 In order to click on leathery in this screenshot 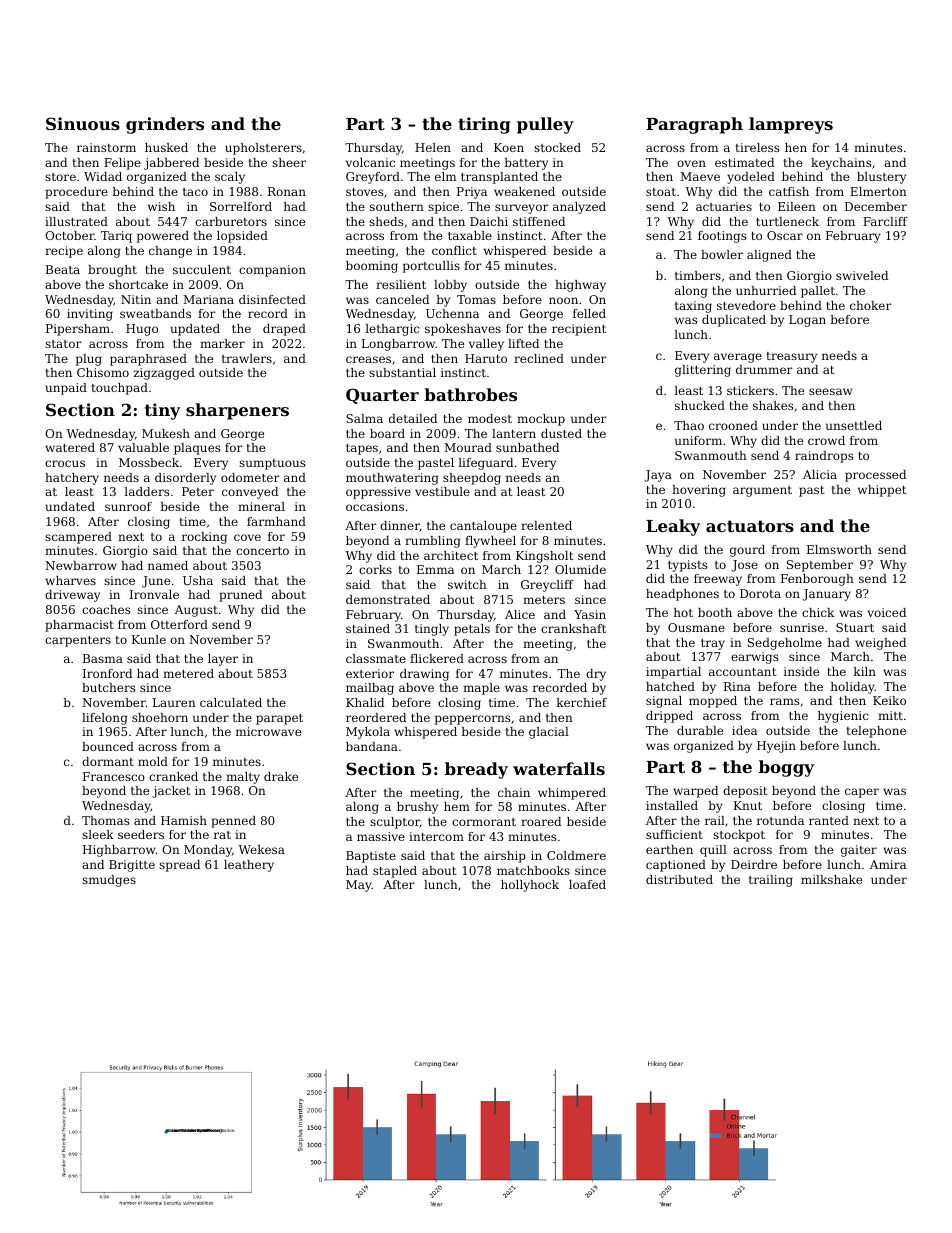, I will do `click(249, 866)`.
